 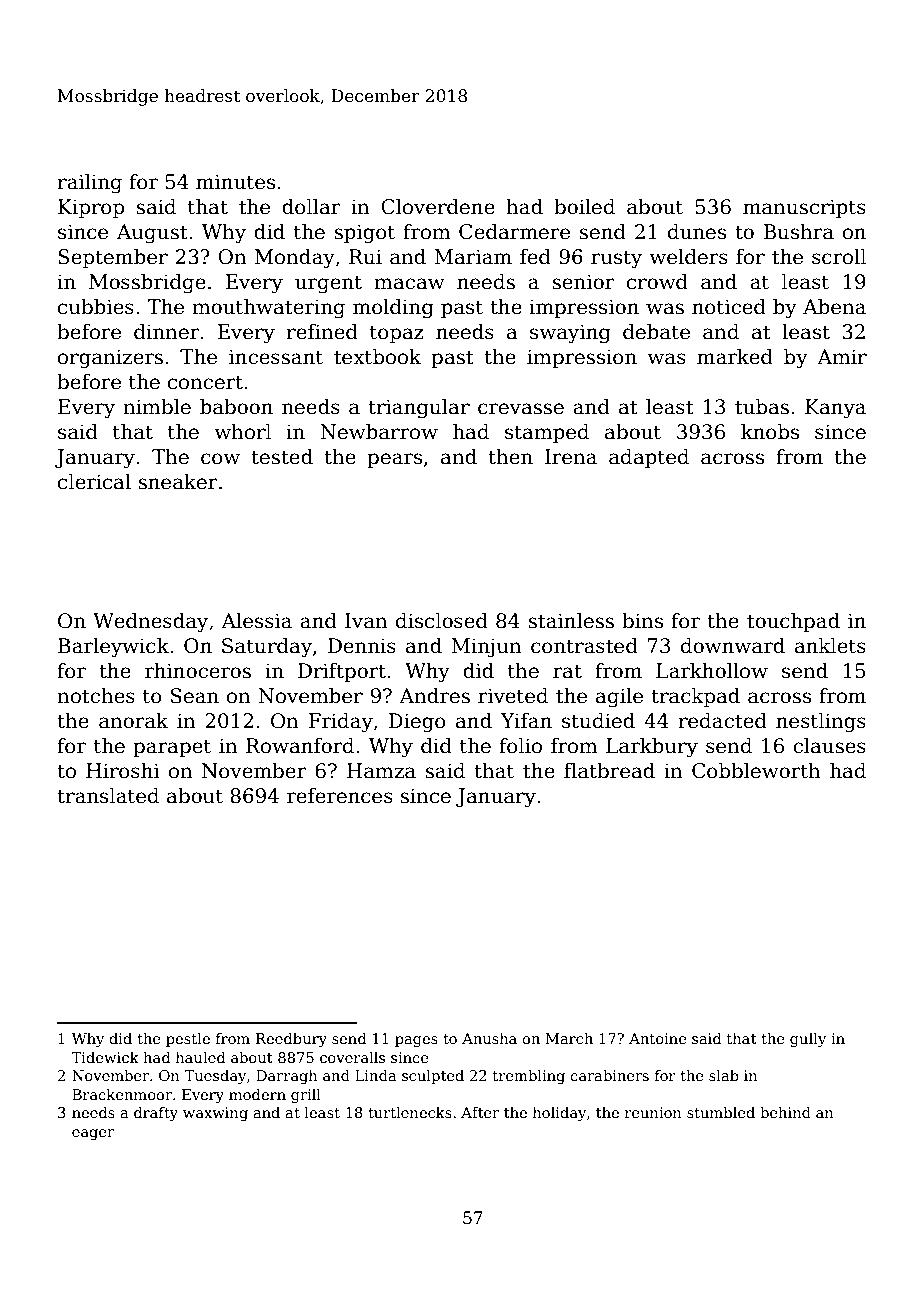 What do you see at coordinates (94, 482) in the image?
I see `clerical` at bounding box center [94, 482].
